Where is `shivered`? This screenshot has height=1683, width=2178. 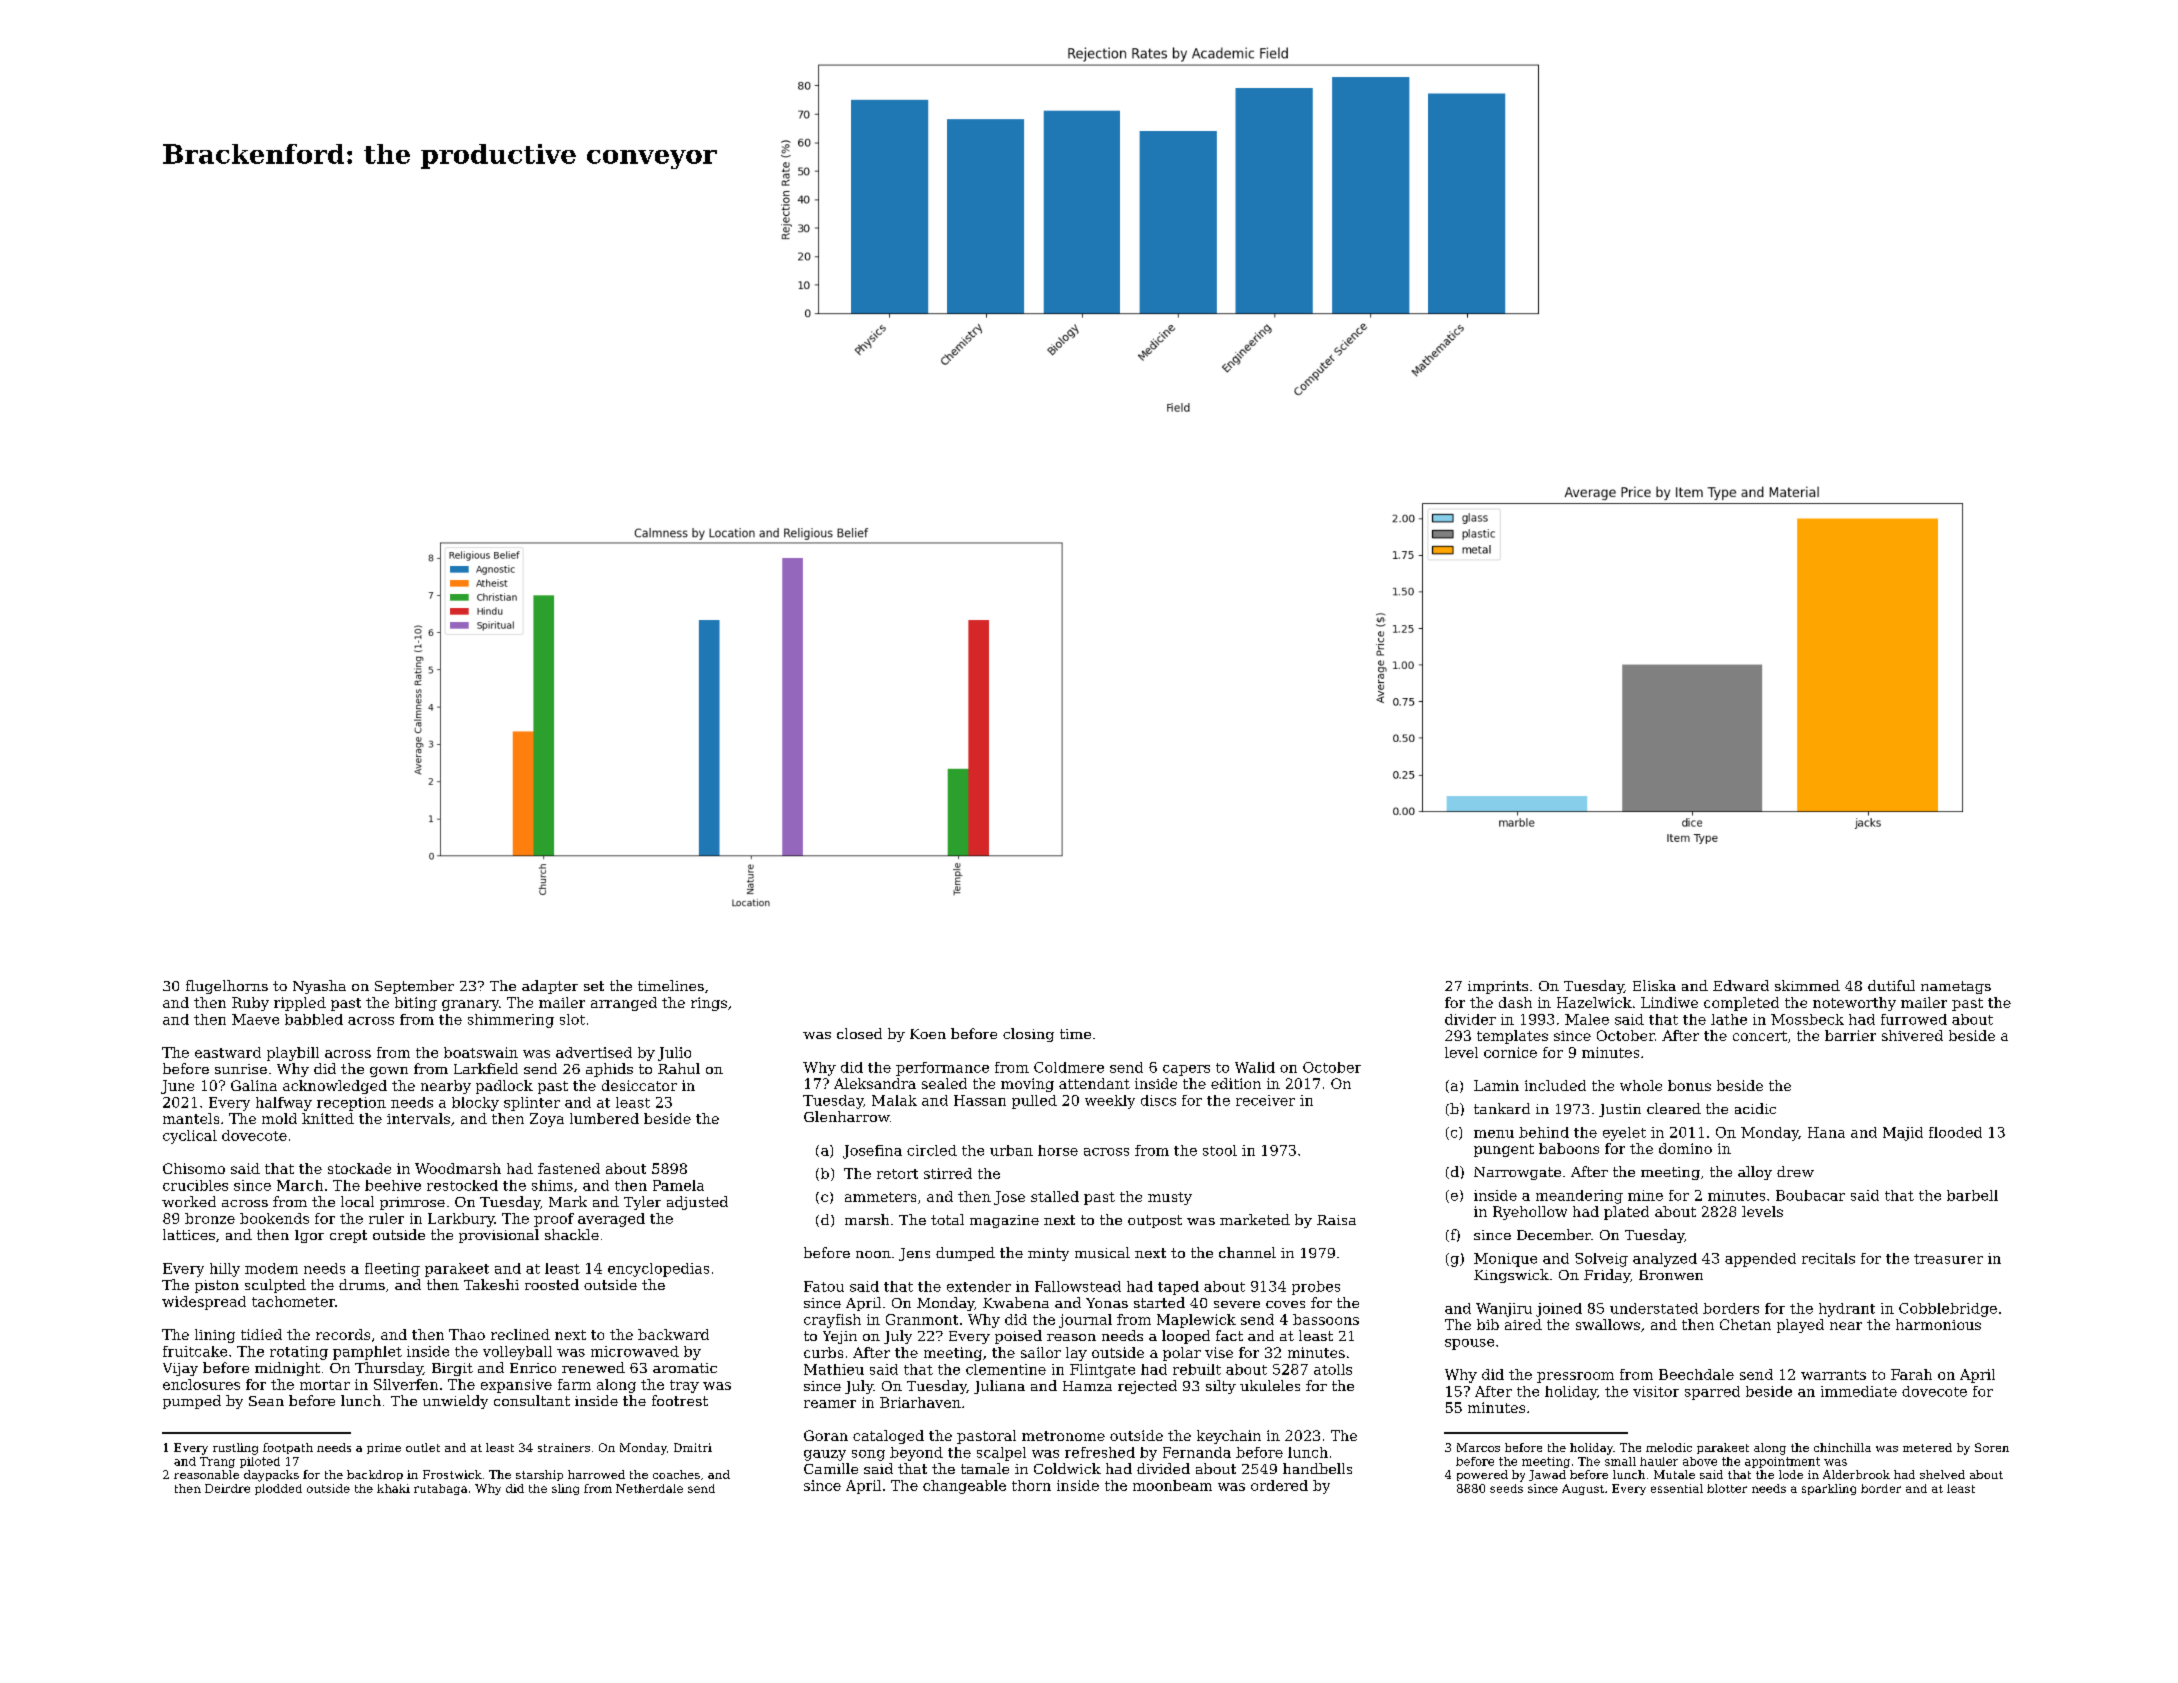
shivered is located at coordinates (1912, 1035).
